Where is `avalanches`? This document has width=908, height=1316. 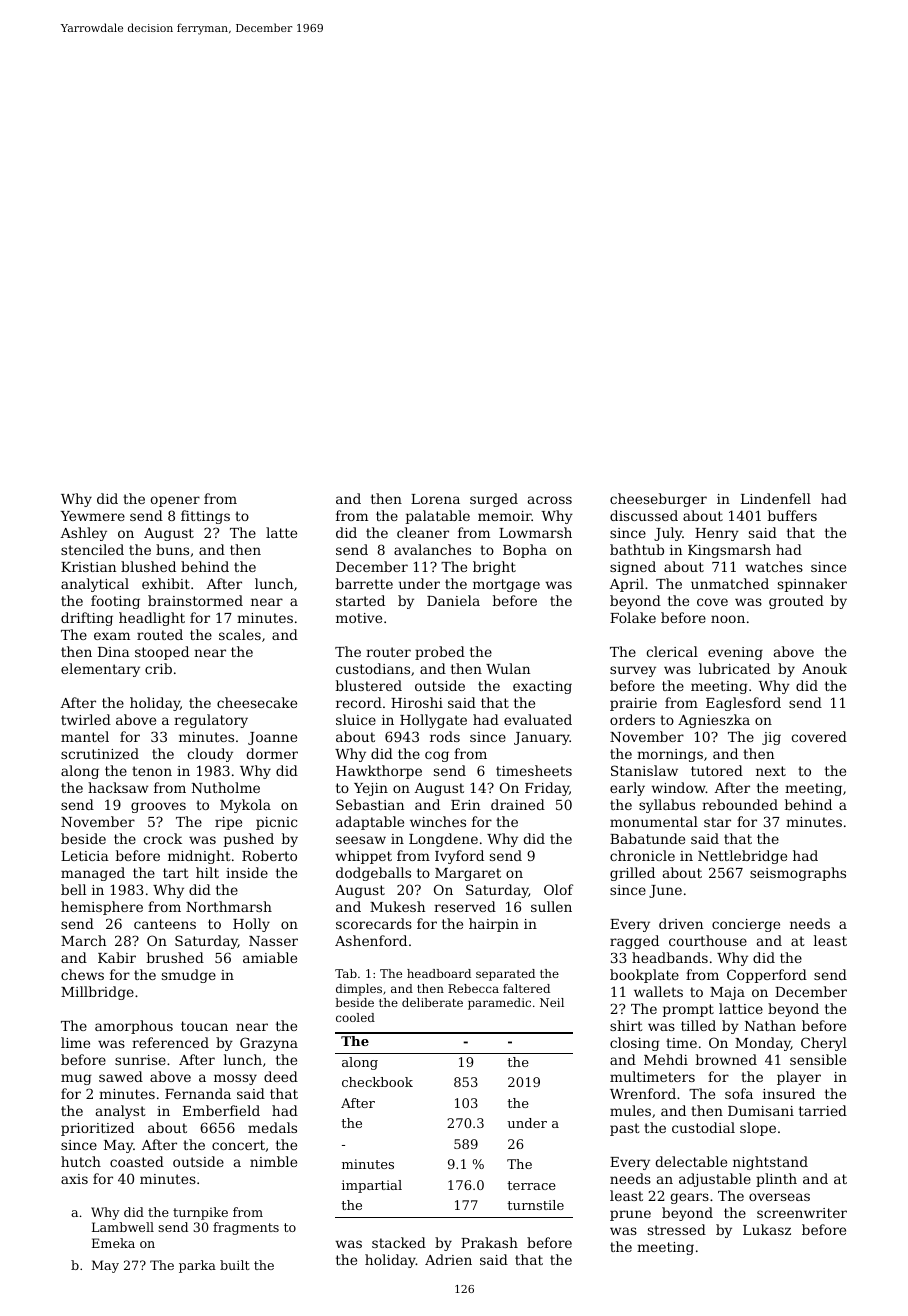 avalanches is located at coordinates (432, 549).
